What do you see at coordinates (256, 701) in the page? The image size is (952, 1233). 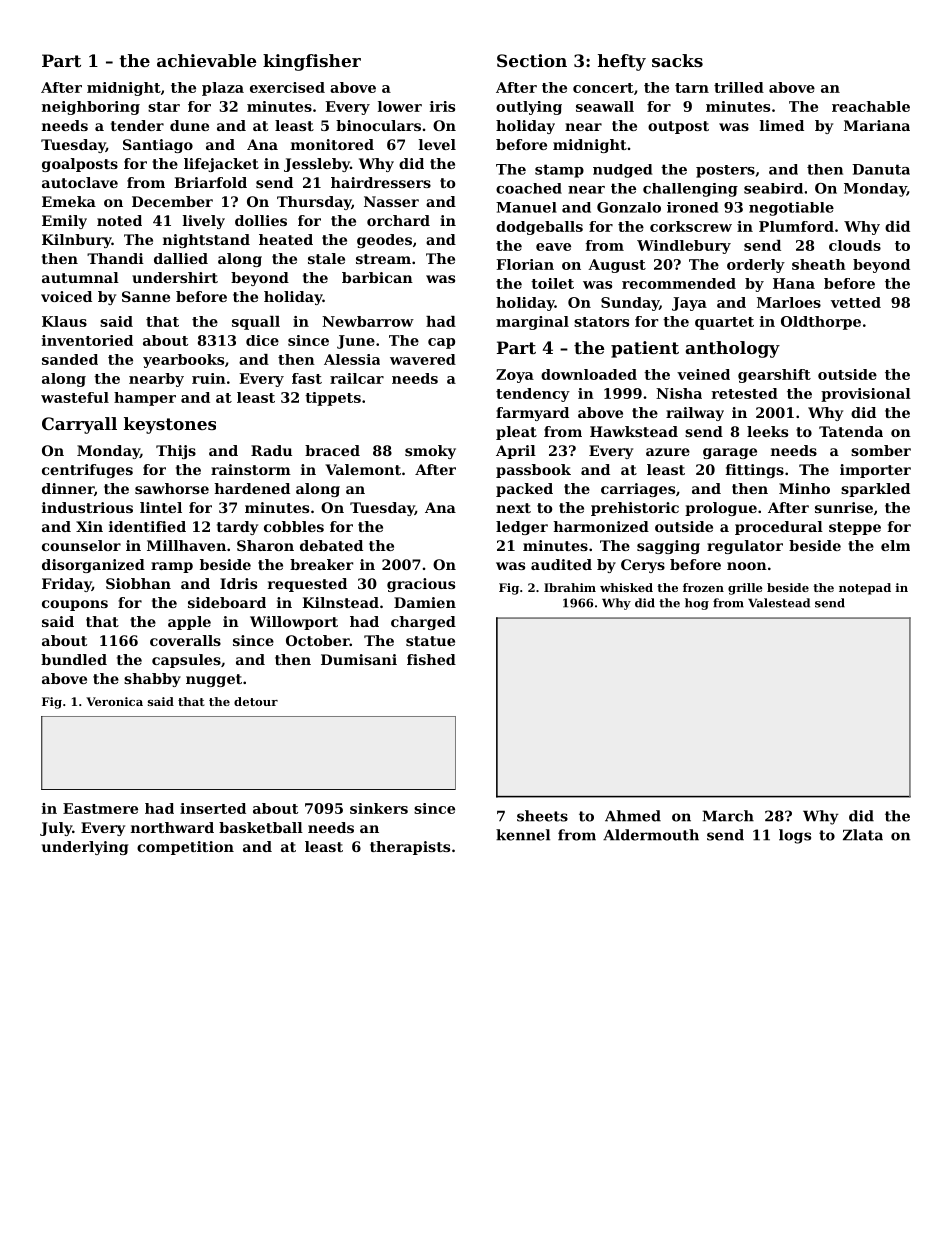 I see `detour` at bounding box center [256, 701].
